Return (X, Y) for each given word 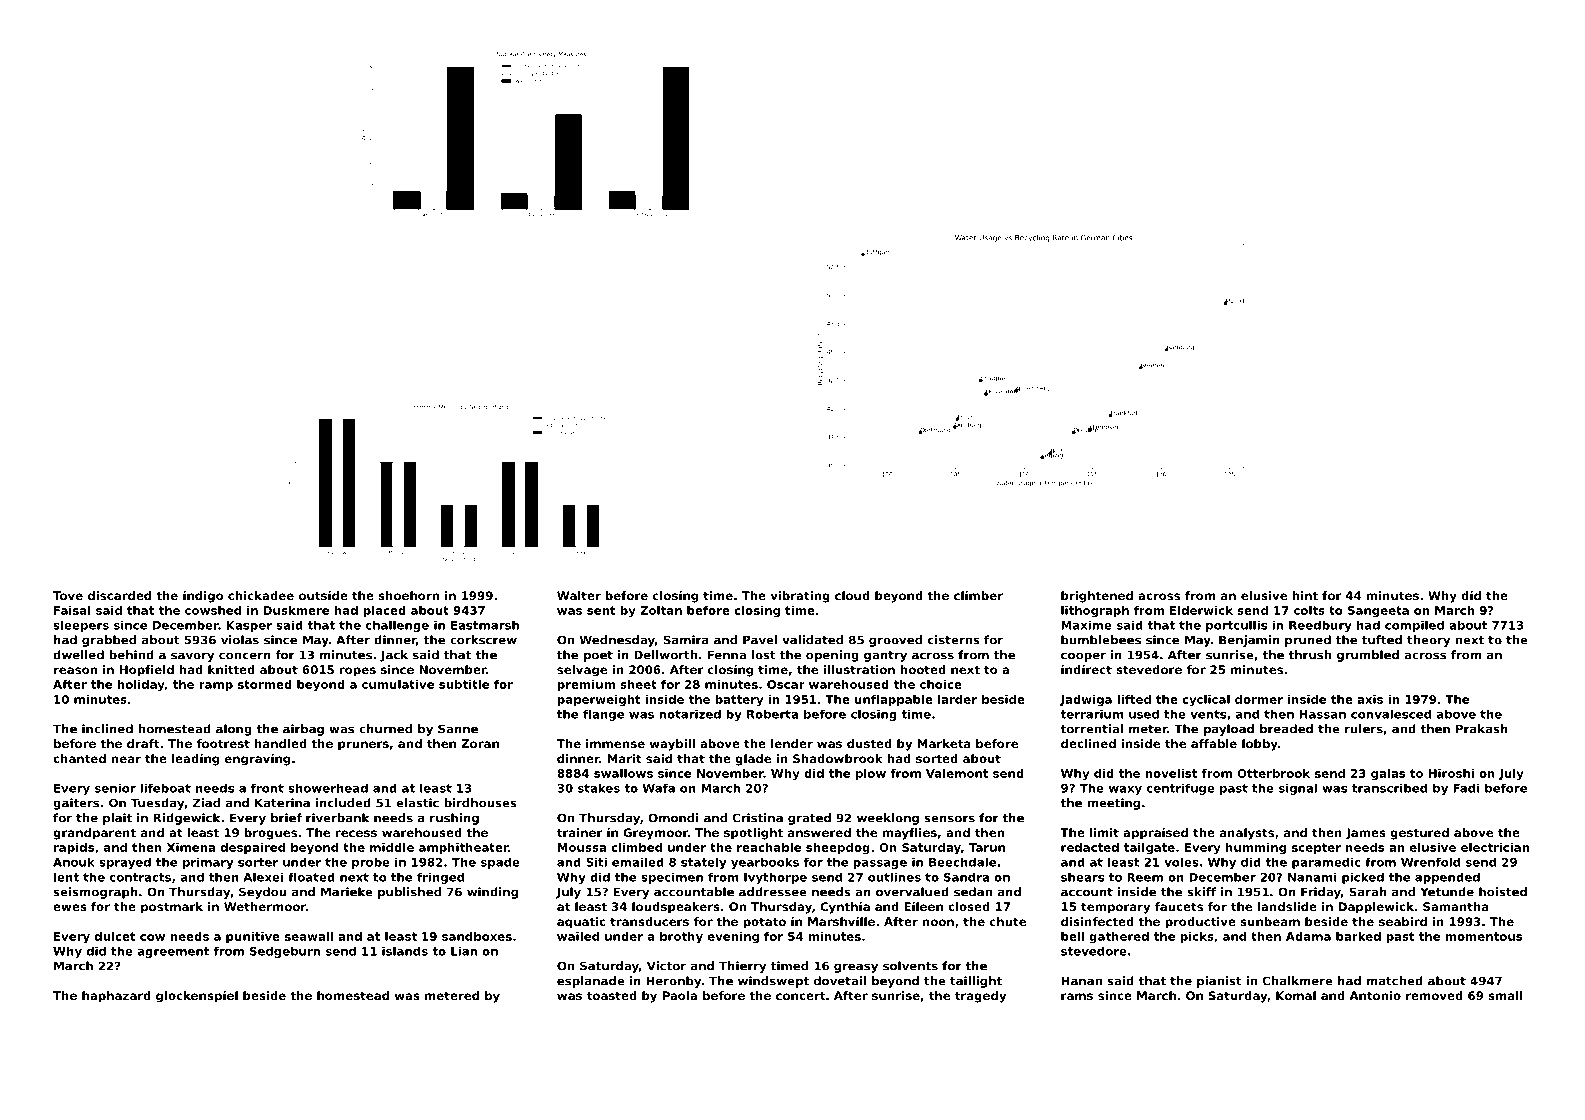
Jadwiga (1086, 701)
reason (75, 670)
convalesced (1391, 714)
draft (143, 743)
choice (941, 684)
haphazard (116, 997)
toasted (612, 995)
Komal (1296, 995)
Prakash (1482, 729)
